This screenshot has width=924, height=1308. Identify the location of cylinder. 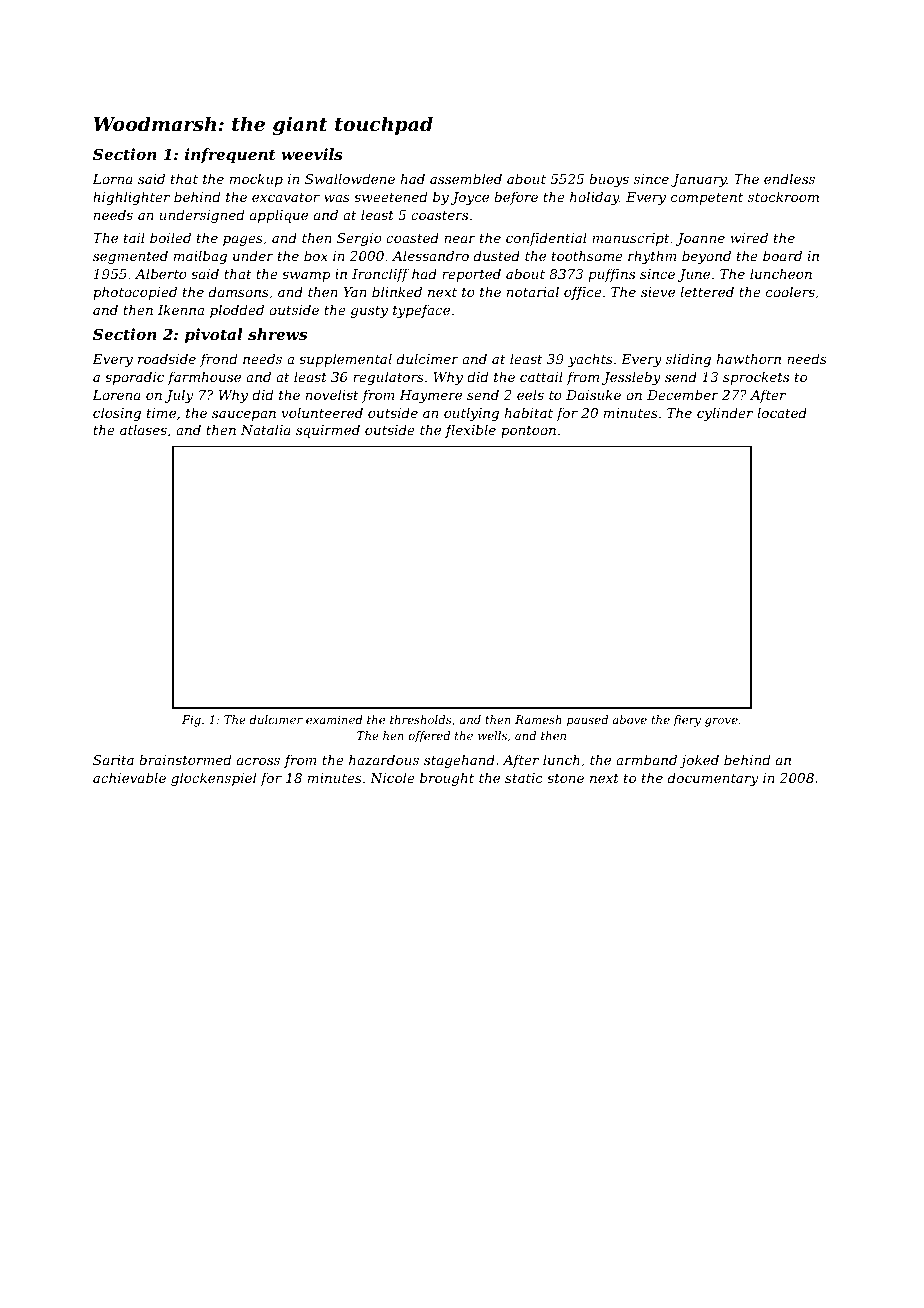
(725, 414).
